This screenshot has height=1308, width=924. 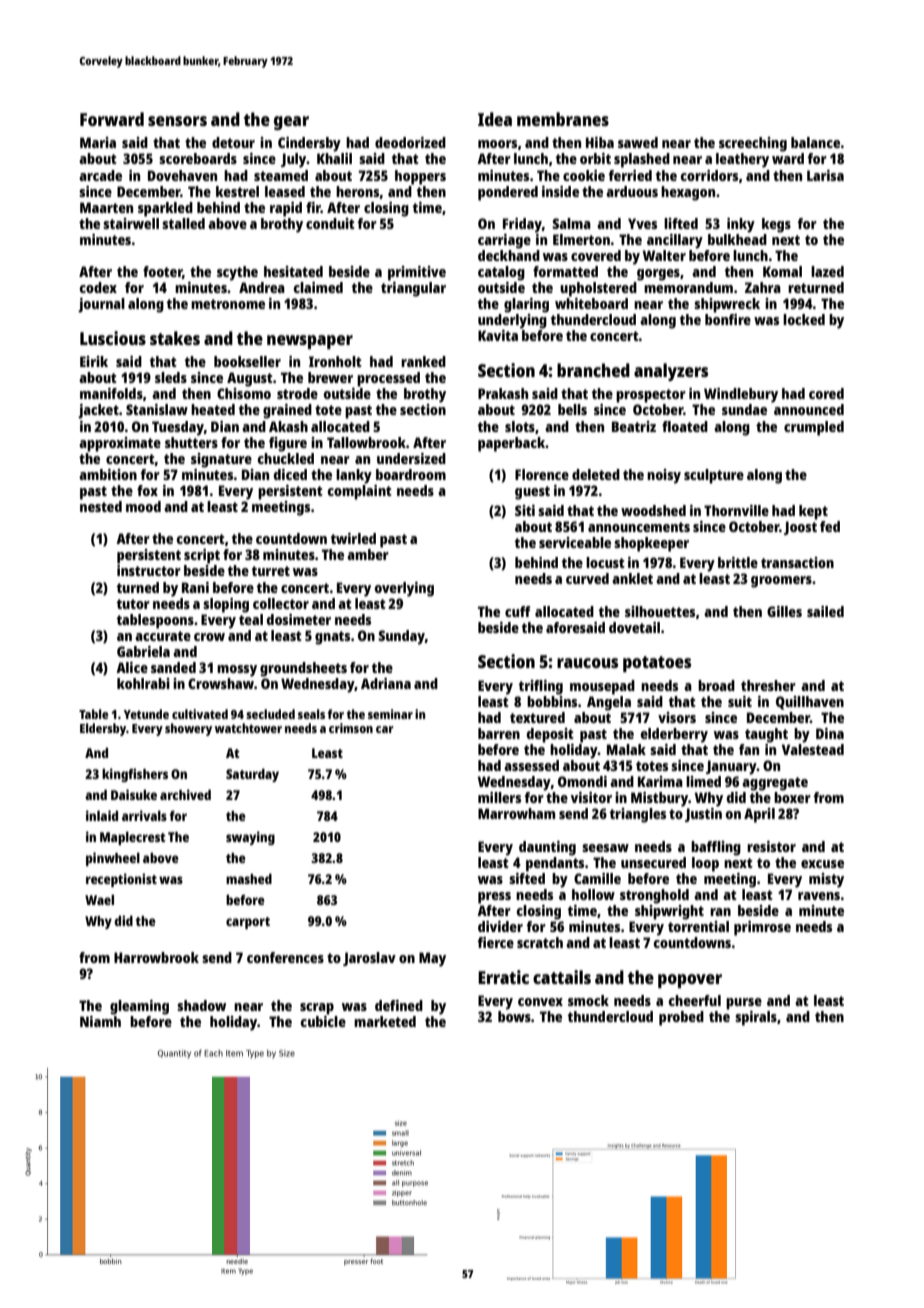 What do you see at coordinates (177, 121) in the screenshot?
I see `sensors` at bounding box center [177, 121].
